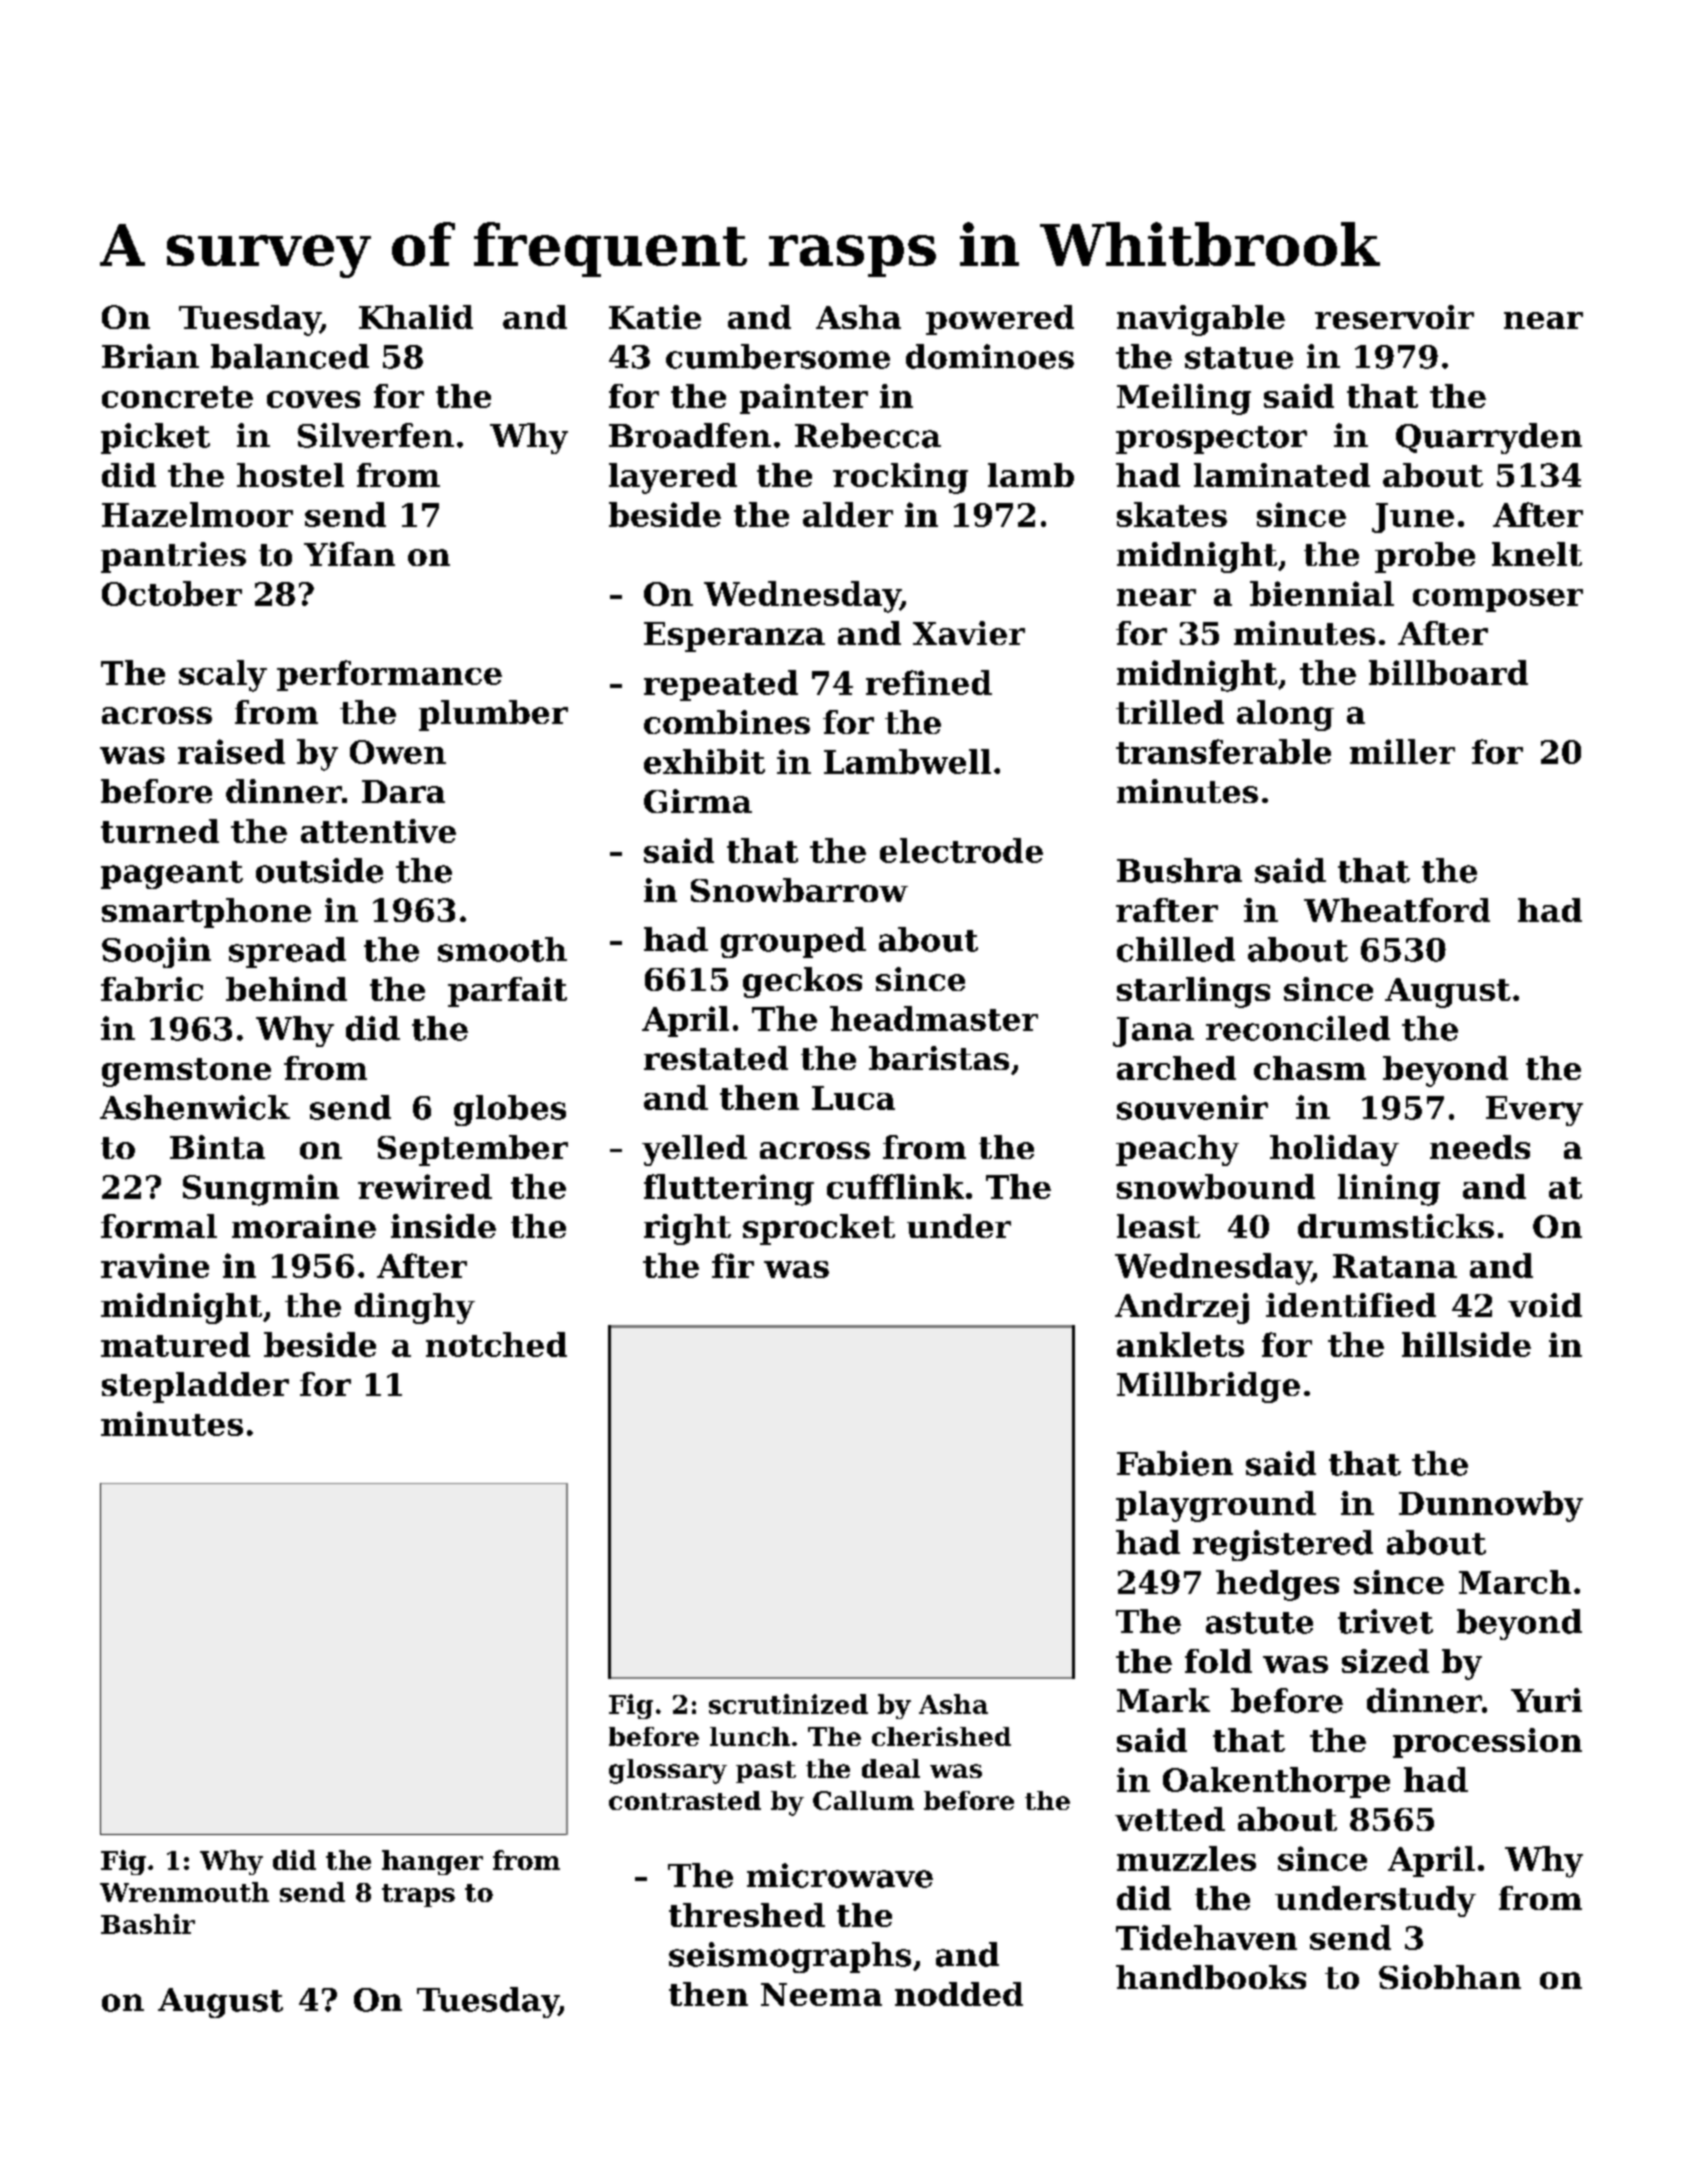 This screenshot has width=1683, height=2178. Describe the element at coordinates (1283, 1545) in the screenshot. I see `registered` at that location.
